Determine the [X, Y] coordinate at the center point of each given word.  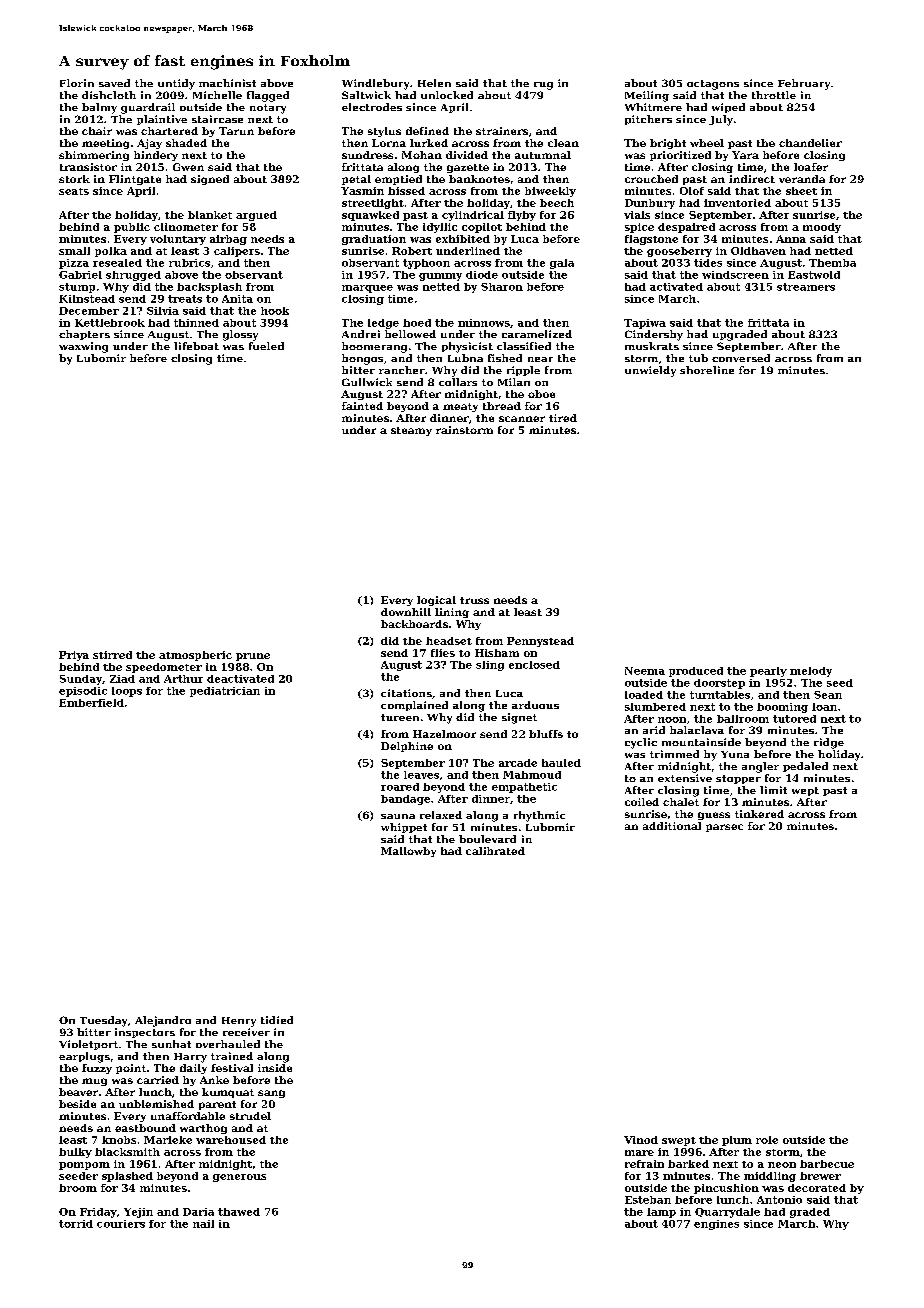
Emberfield [91, 703]
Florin [77, 83]
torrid [76, 1224]
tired [563, 418]
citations [406, 693]
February [804, 84]
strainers [502, 131]
